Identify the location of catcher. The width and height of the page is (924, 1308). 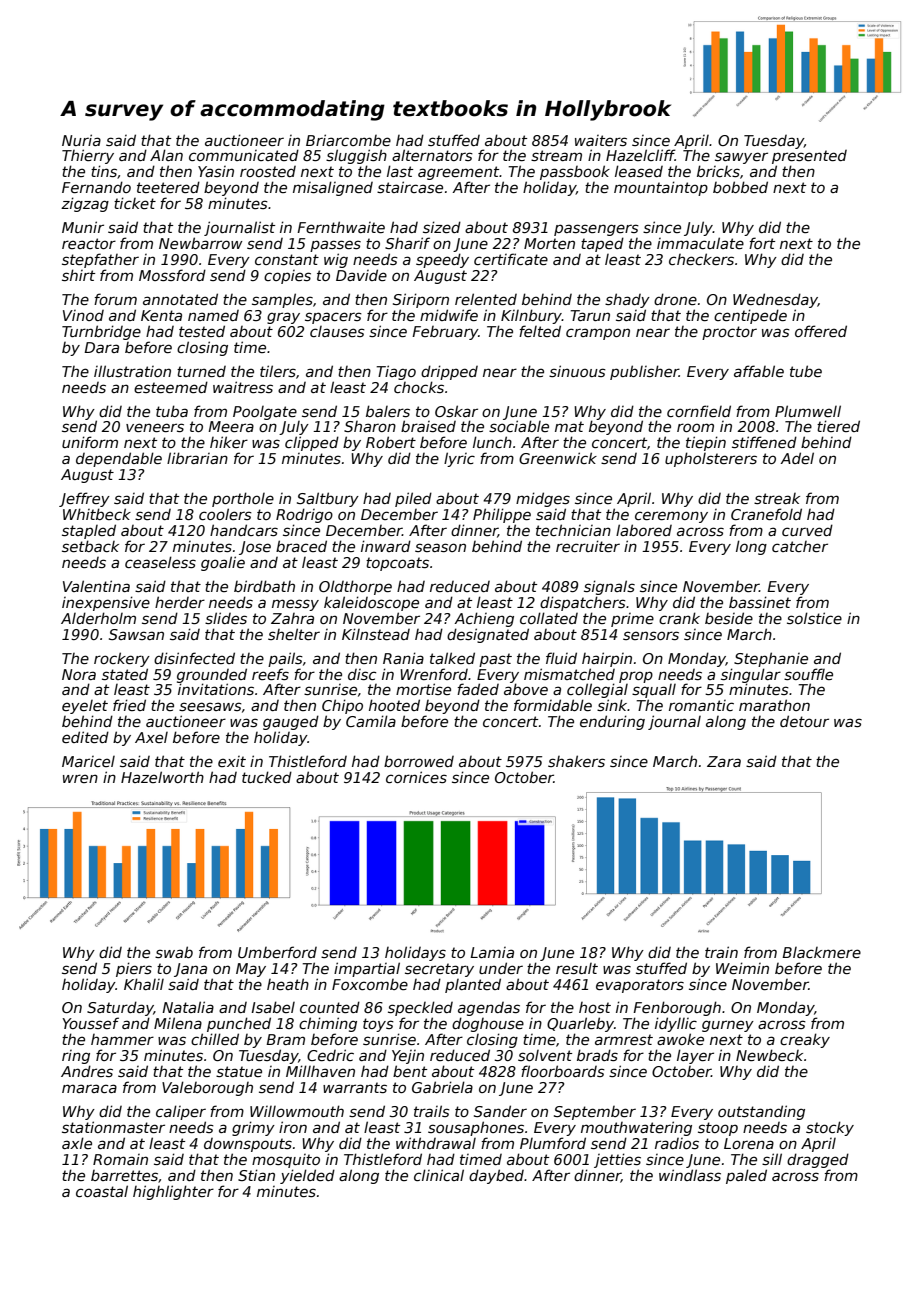
(800, 546).
